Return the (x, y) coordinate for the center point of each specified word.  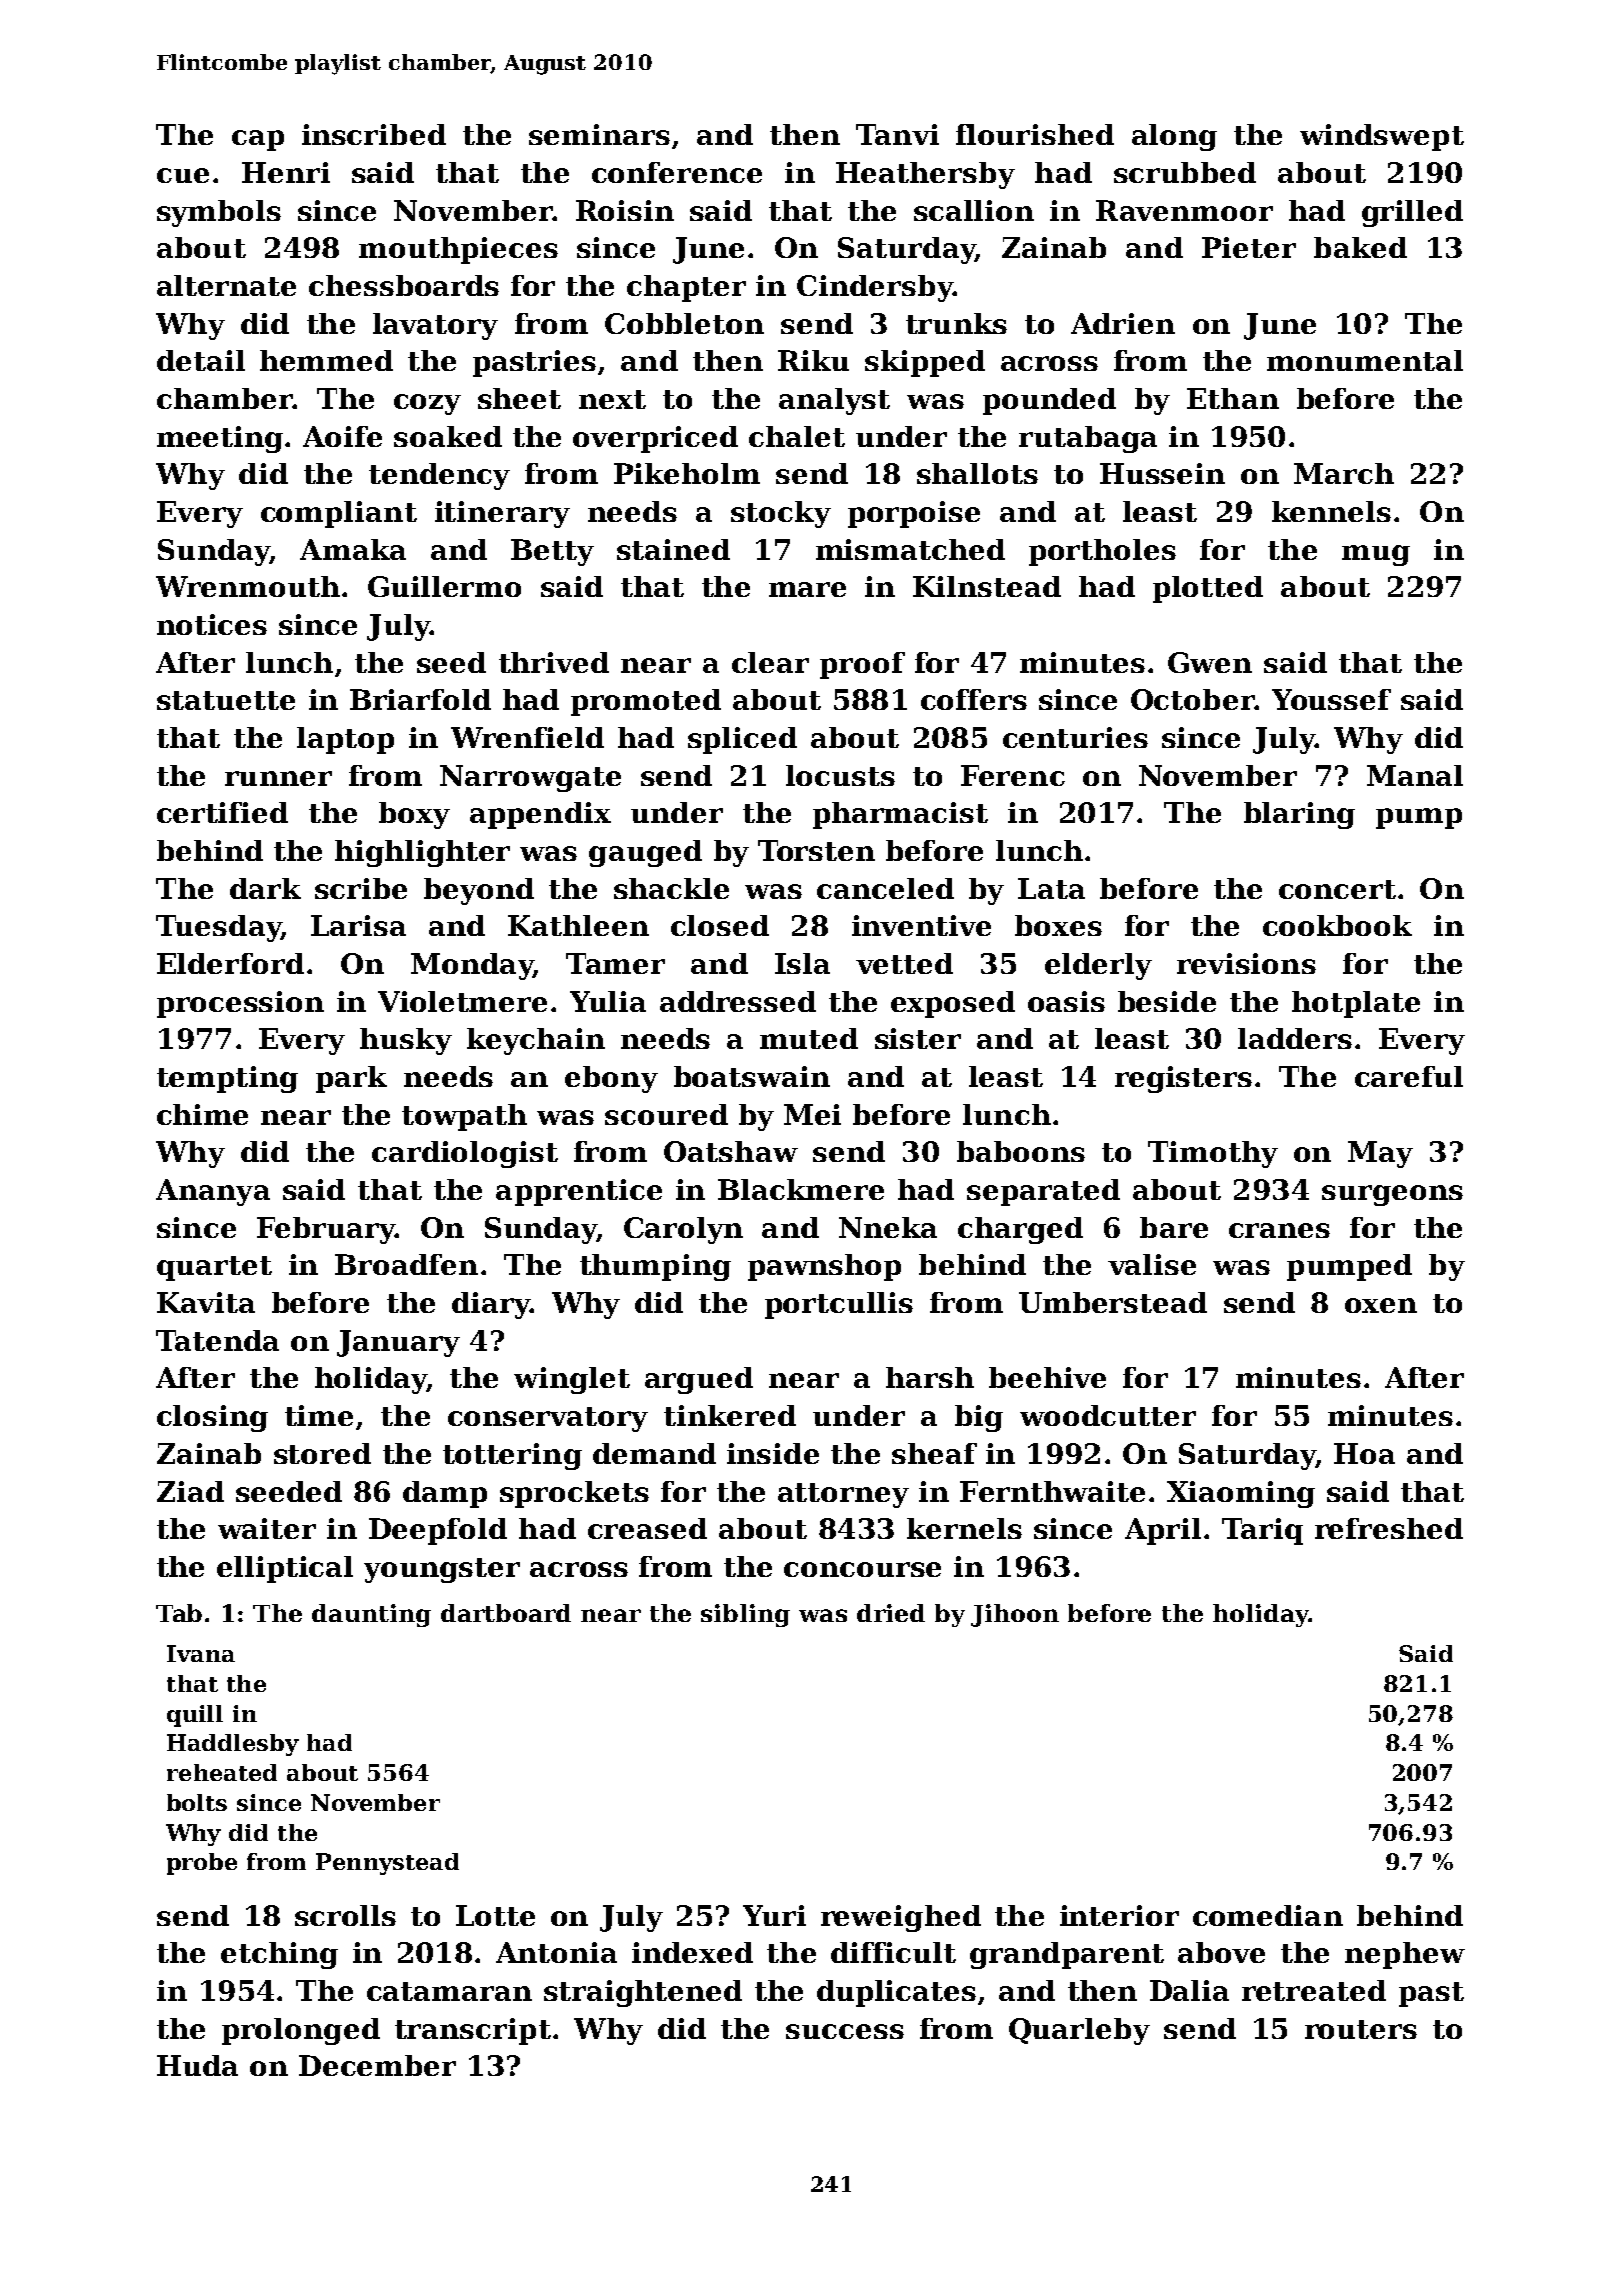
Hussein (1162, 473)
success (845, 2031)
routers (1361, 2029)
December (377, 2065)
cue (183, 175)
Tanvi (897, 134)
